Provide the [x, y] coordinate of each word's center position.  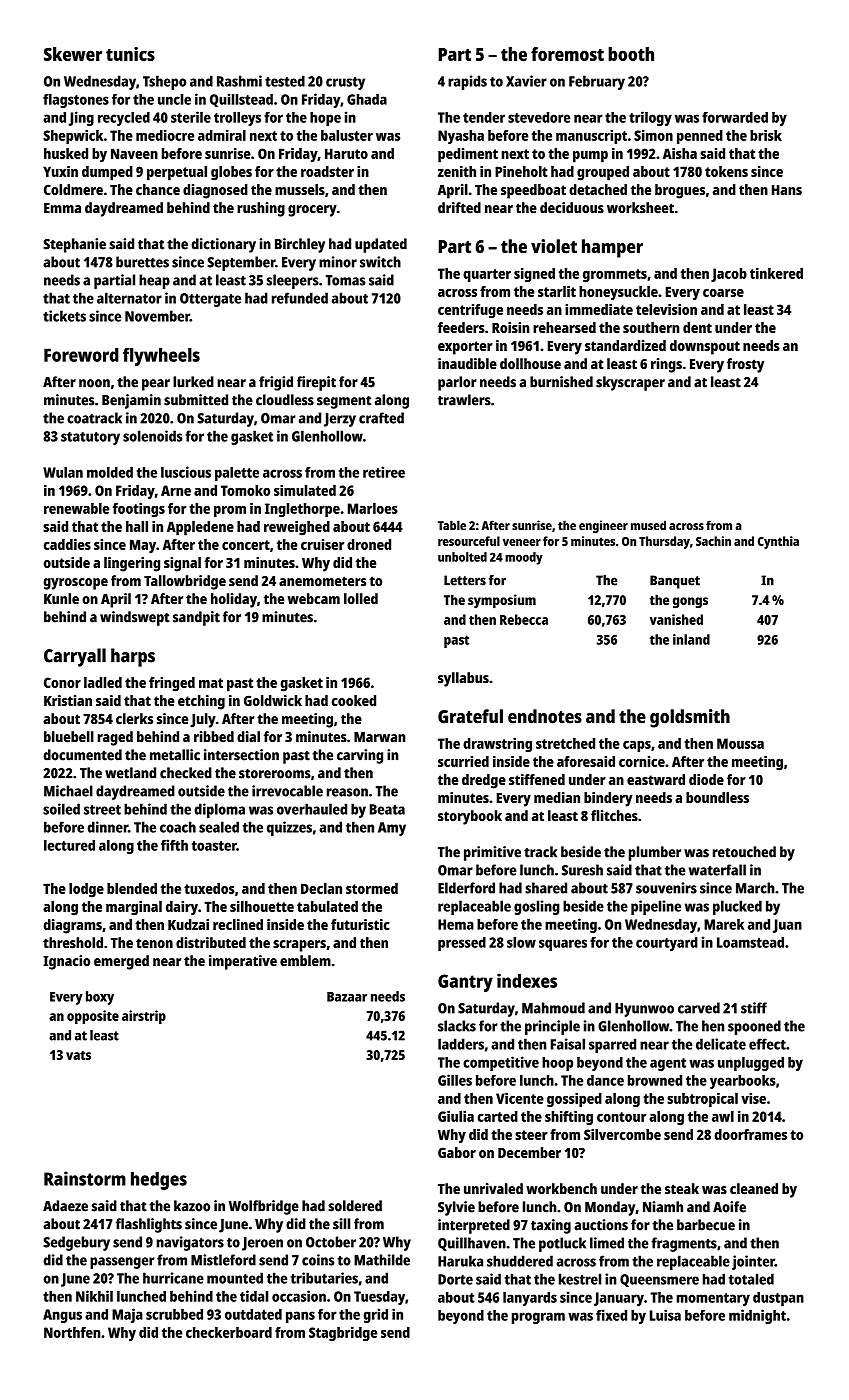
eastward [656, 779]
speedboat [533, 191]
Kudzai [188, 924]
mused [648, 525]
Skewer [73, 54]
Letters [465, 580]
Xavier [526, 81]
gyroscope [76, 584]
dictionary [224, 245]
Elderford [466, 888]
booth [631, 54]
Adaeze [65, 1206]
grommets [615, 275]
